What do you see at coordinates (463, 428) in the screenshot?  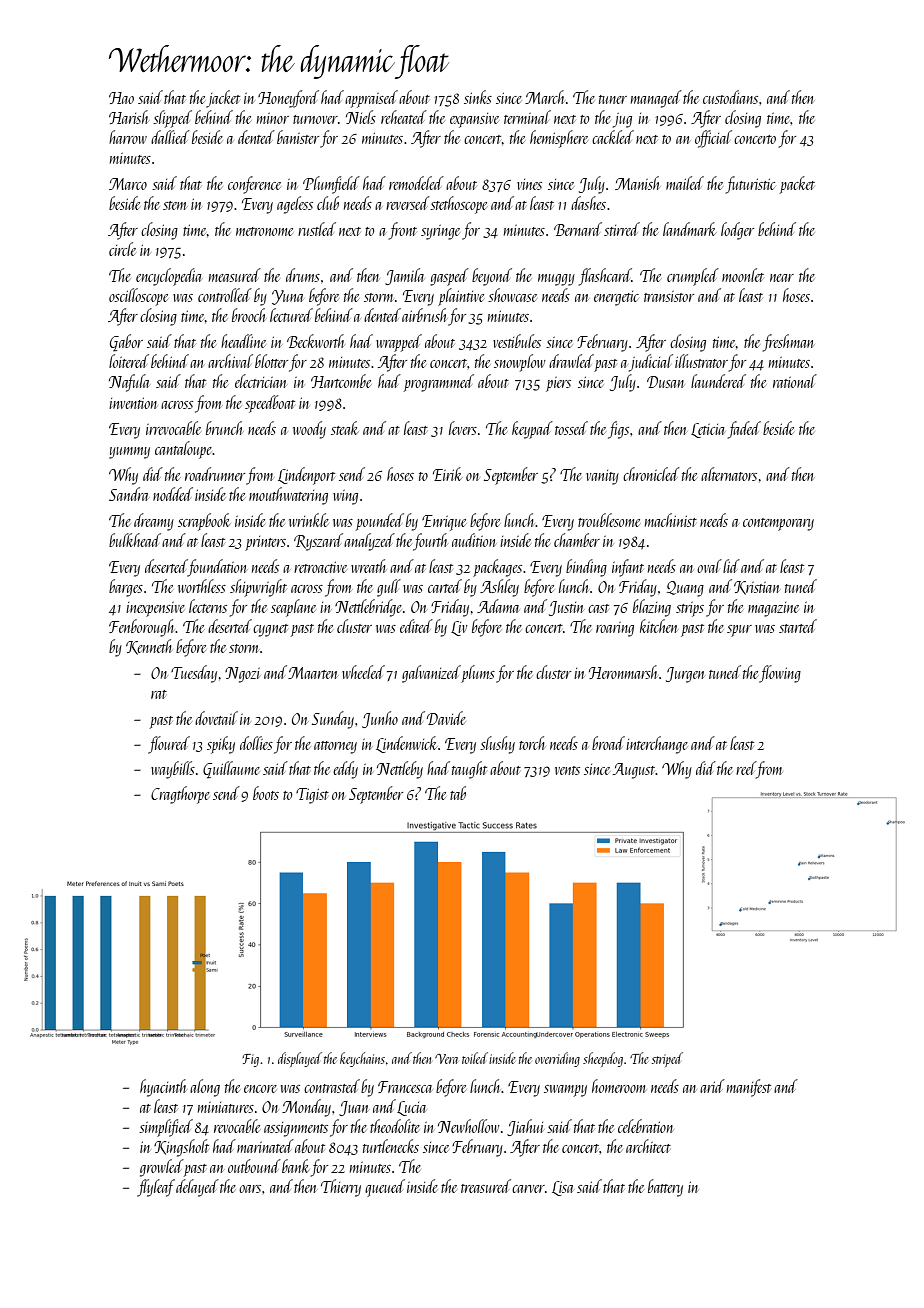 I see `levers` at bounding box center [463, 428].
